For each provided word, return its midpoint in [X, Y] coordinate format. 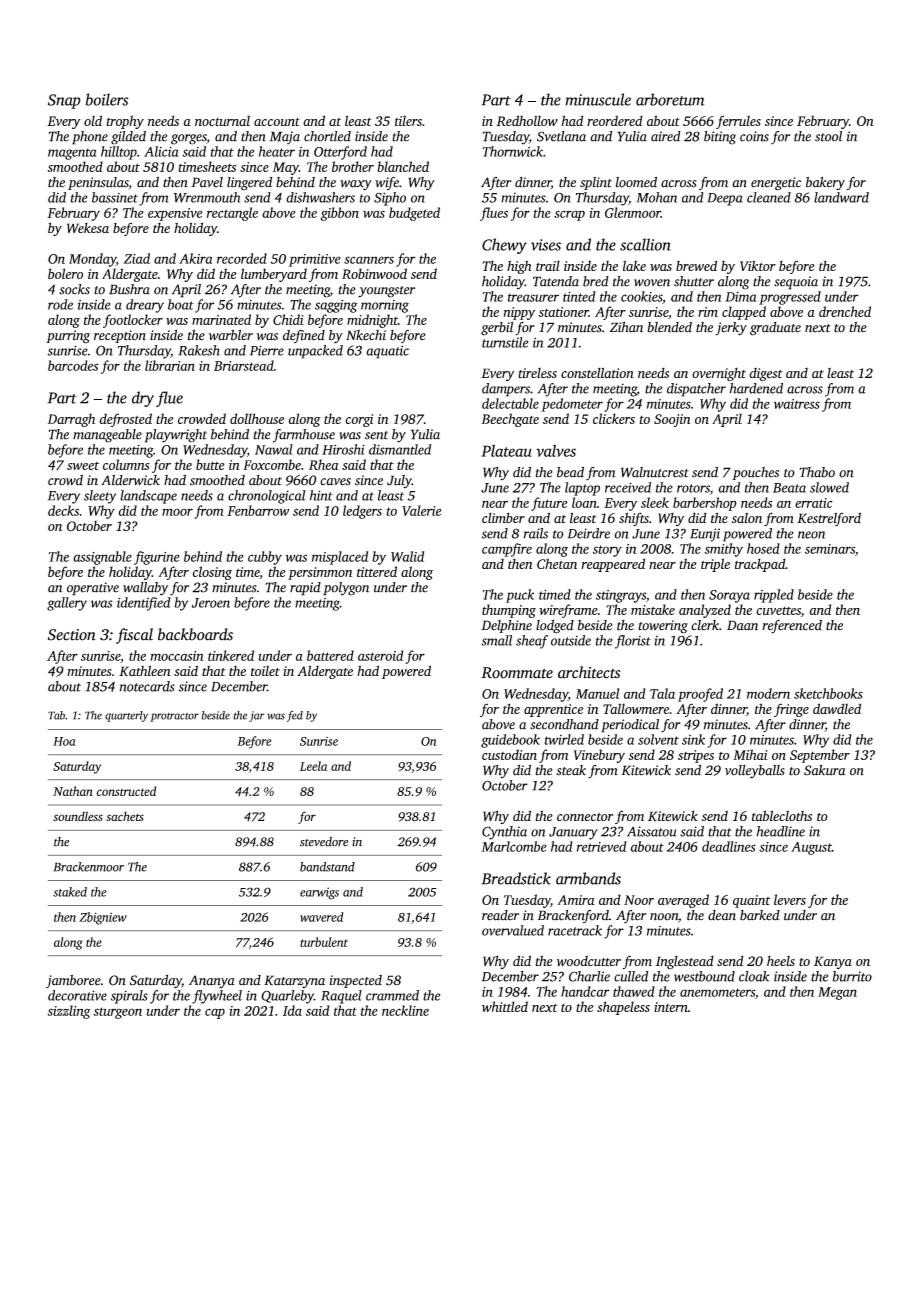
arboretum [670, 99]
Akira [195, 258]
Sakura [824, 770]
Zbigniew [103, 918]
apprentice [553, 710]
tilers [408, 120]
